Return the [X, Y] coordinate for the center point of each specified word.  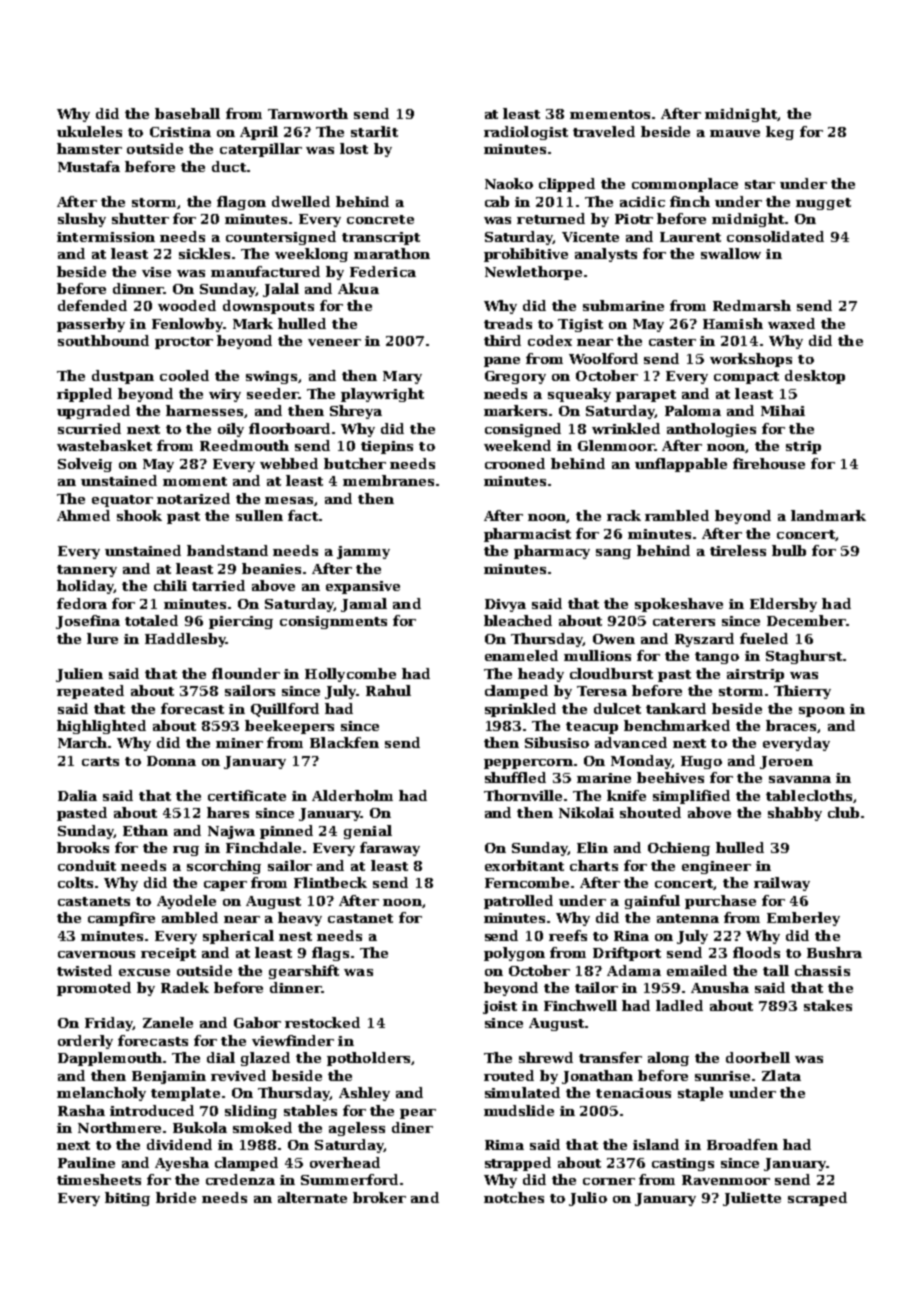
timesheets [99, 1179]
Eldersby [783, 605]
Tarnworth [308, 113]
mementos [610, 114]
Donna [171, 761]
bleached [518, 620]
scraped [817, 1199]
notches [514, 1197]
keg [780, 133]
